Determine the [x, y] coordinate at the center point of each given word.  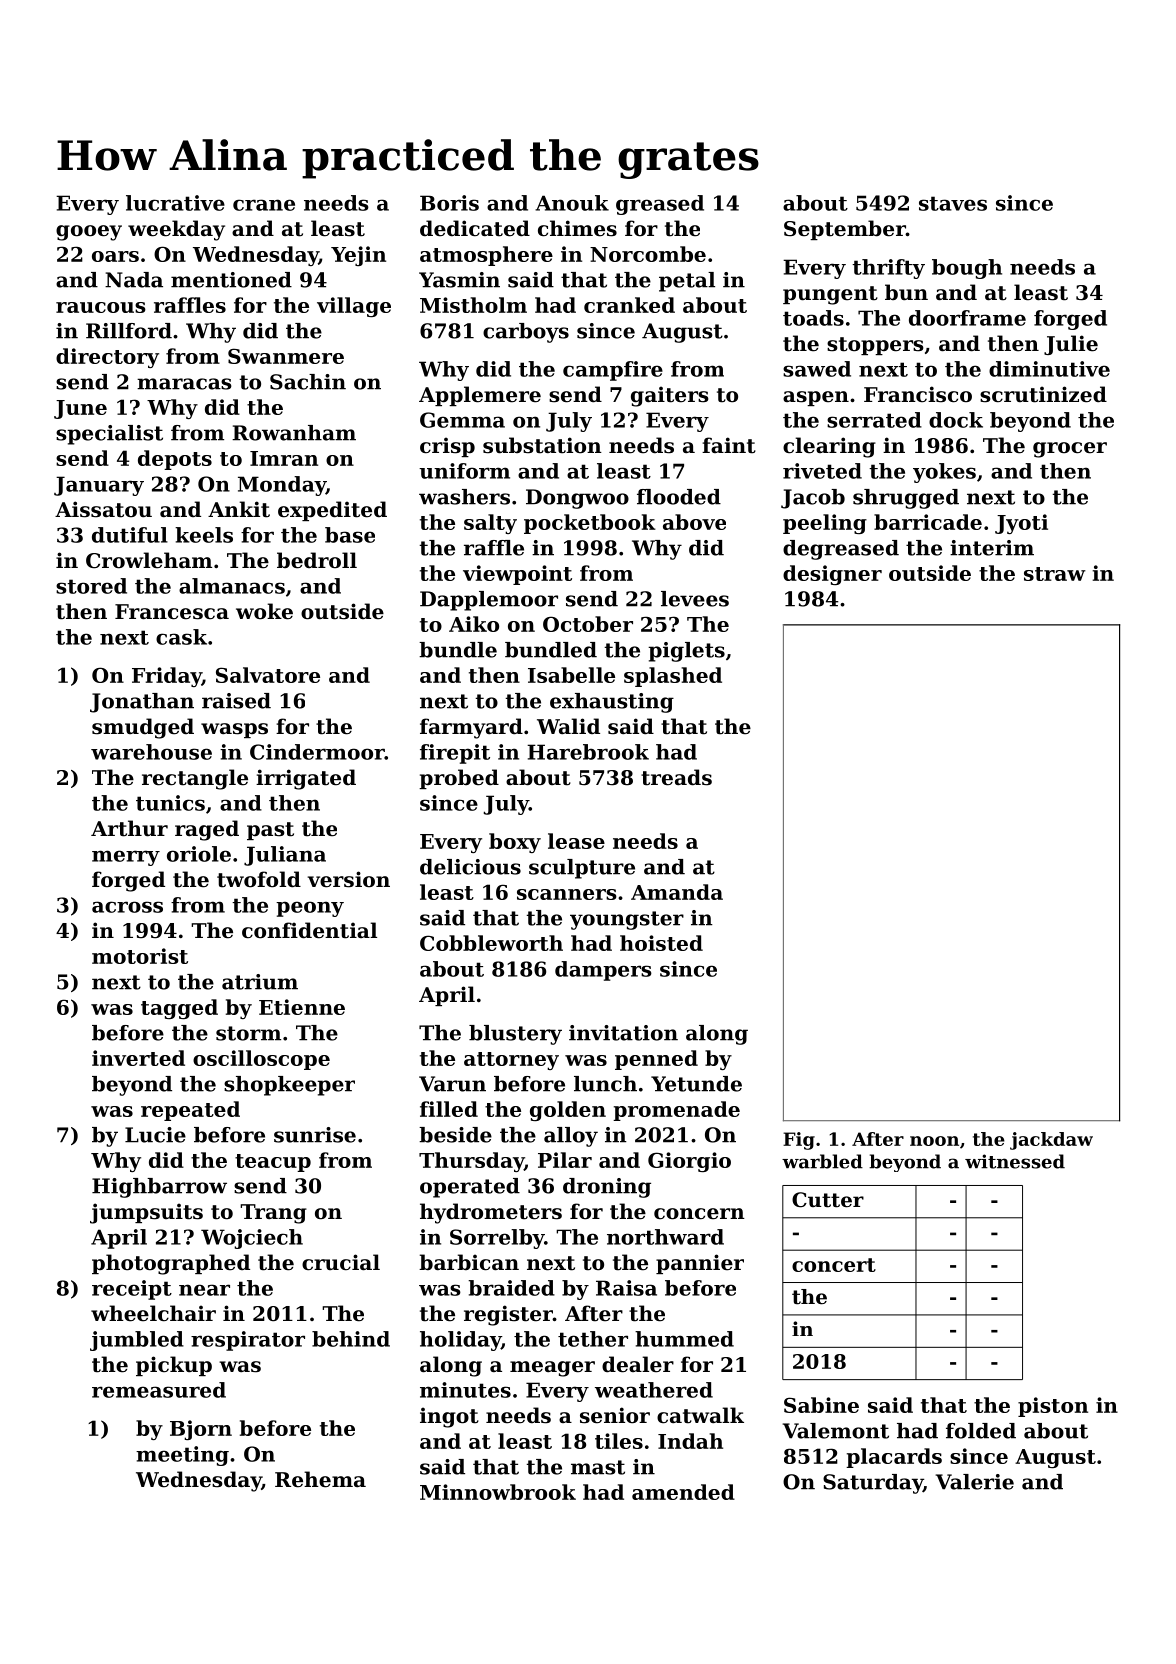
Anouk [572, 203]
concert [834, 1265]
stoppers [875, 346]
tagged [179, 1009]
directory [107, 358]
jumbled [137, 1341]
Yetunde [696, 1084]
